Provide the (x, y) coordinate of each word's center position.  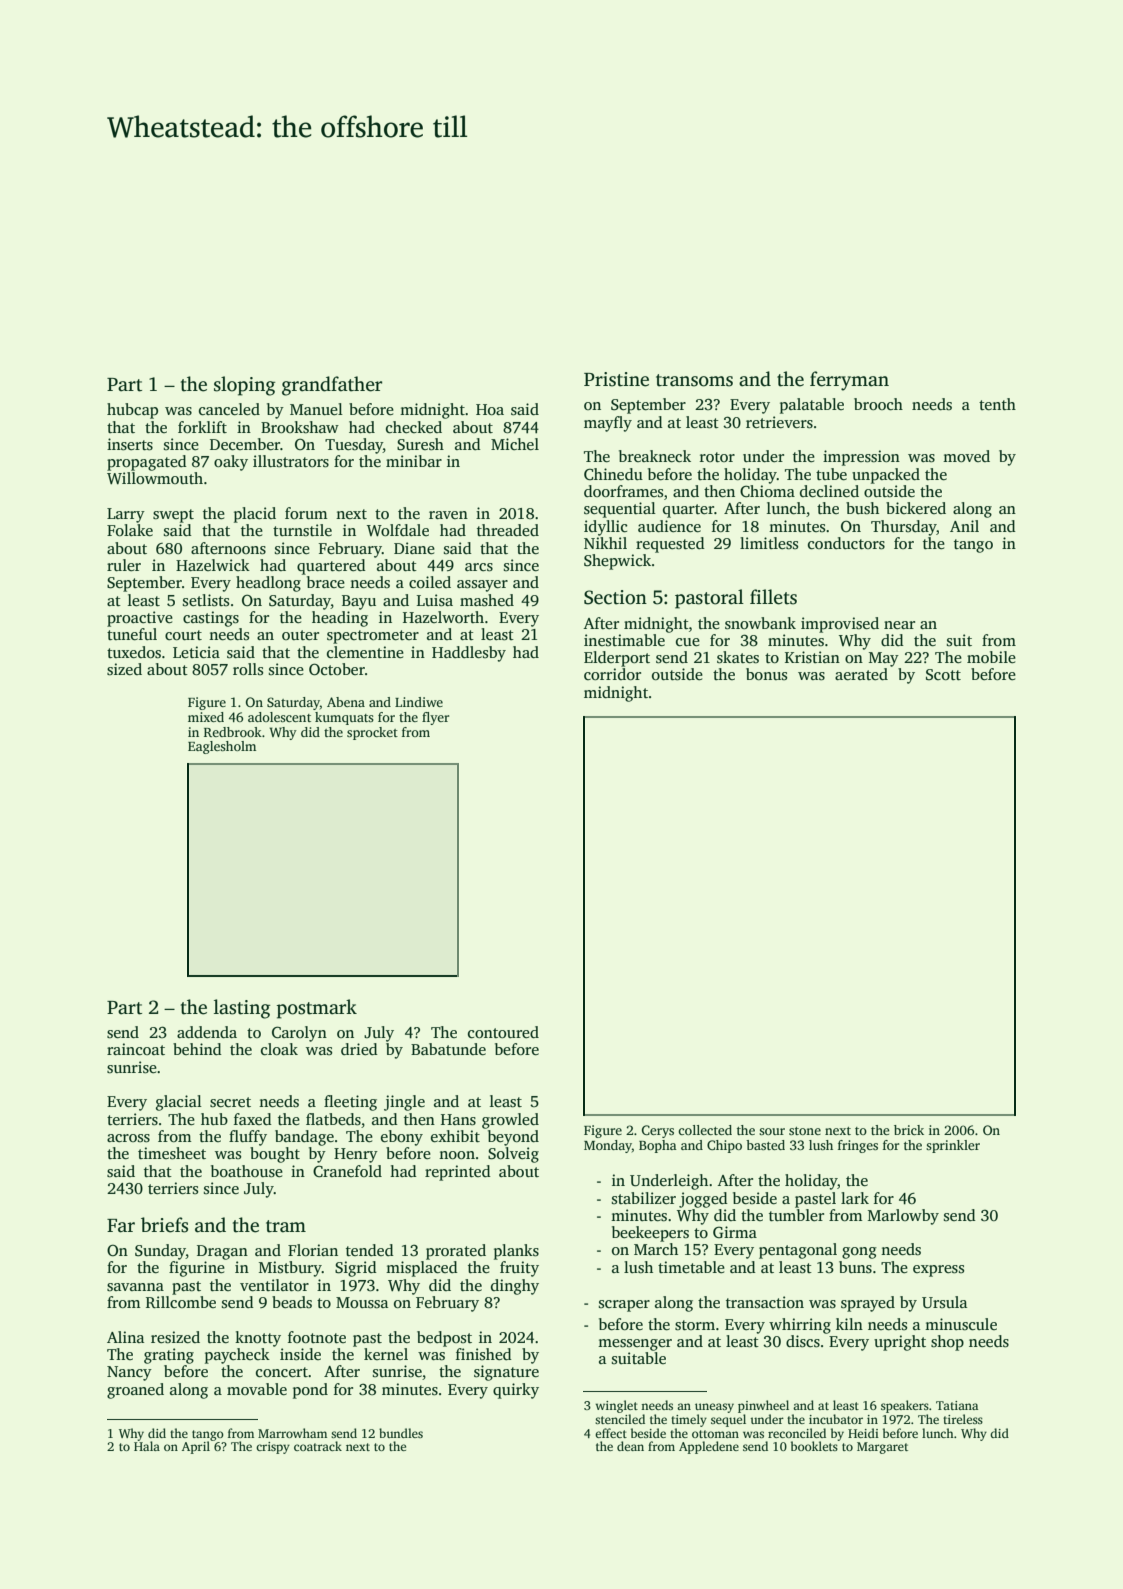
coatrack (318, 1446)
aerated (861, 674)
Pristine (616, 379)
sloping (244, 386)
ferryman (849, 381)
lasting (242, 1009)
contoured (503, 1032)
